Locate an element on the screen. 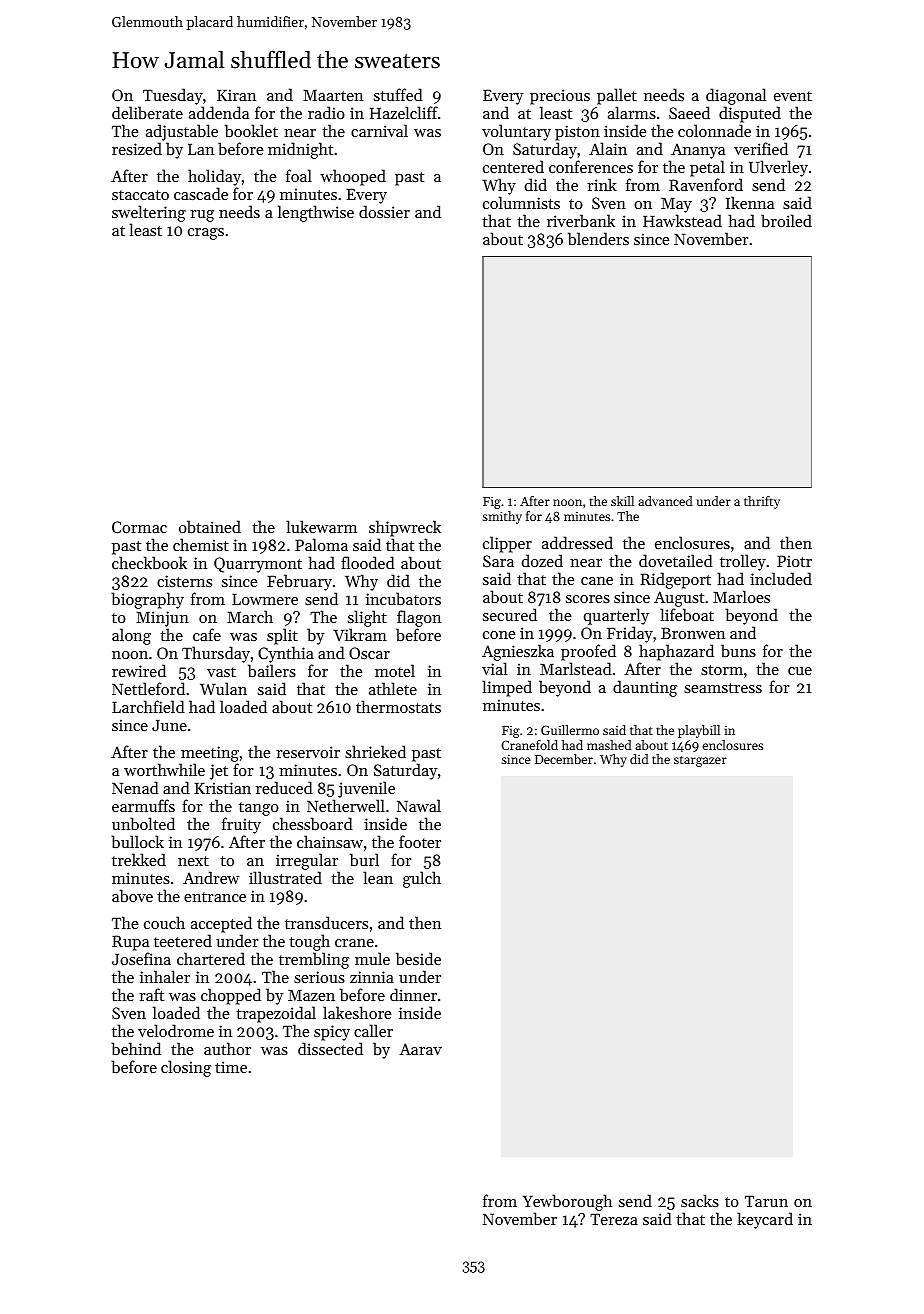 This screenshot has width=924, height=1314. Cormac is located at coordinates (139, 527).
